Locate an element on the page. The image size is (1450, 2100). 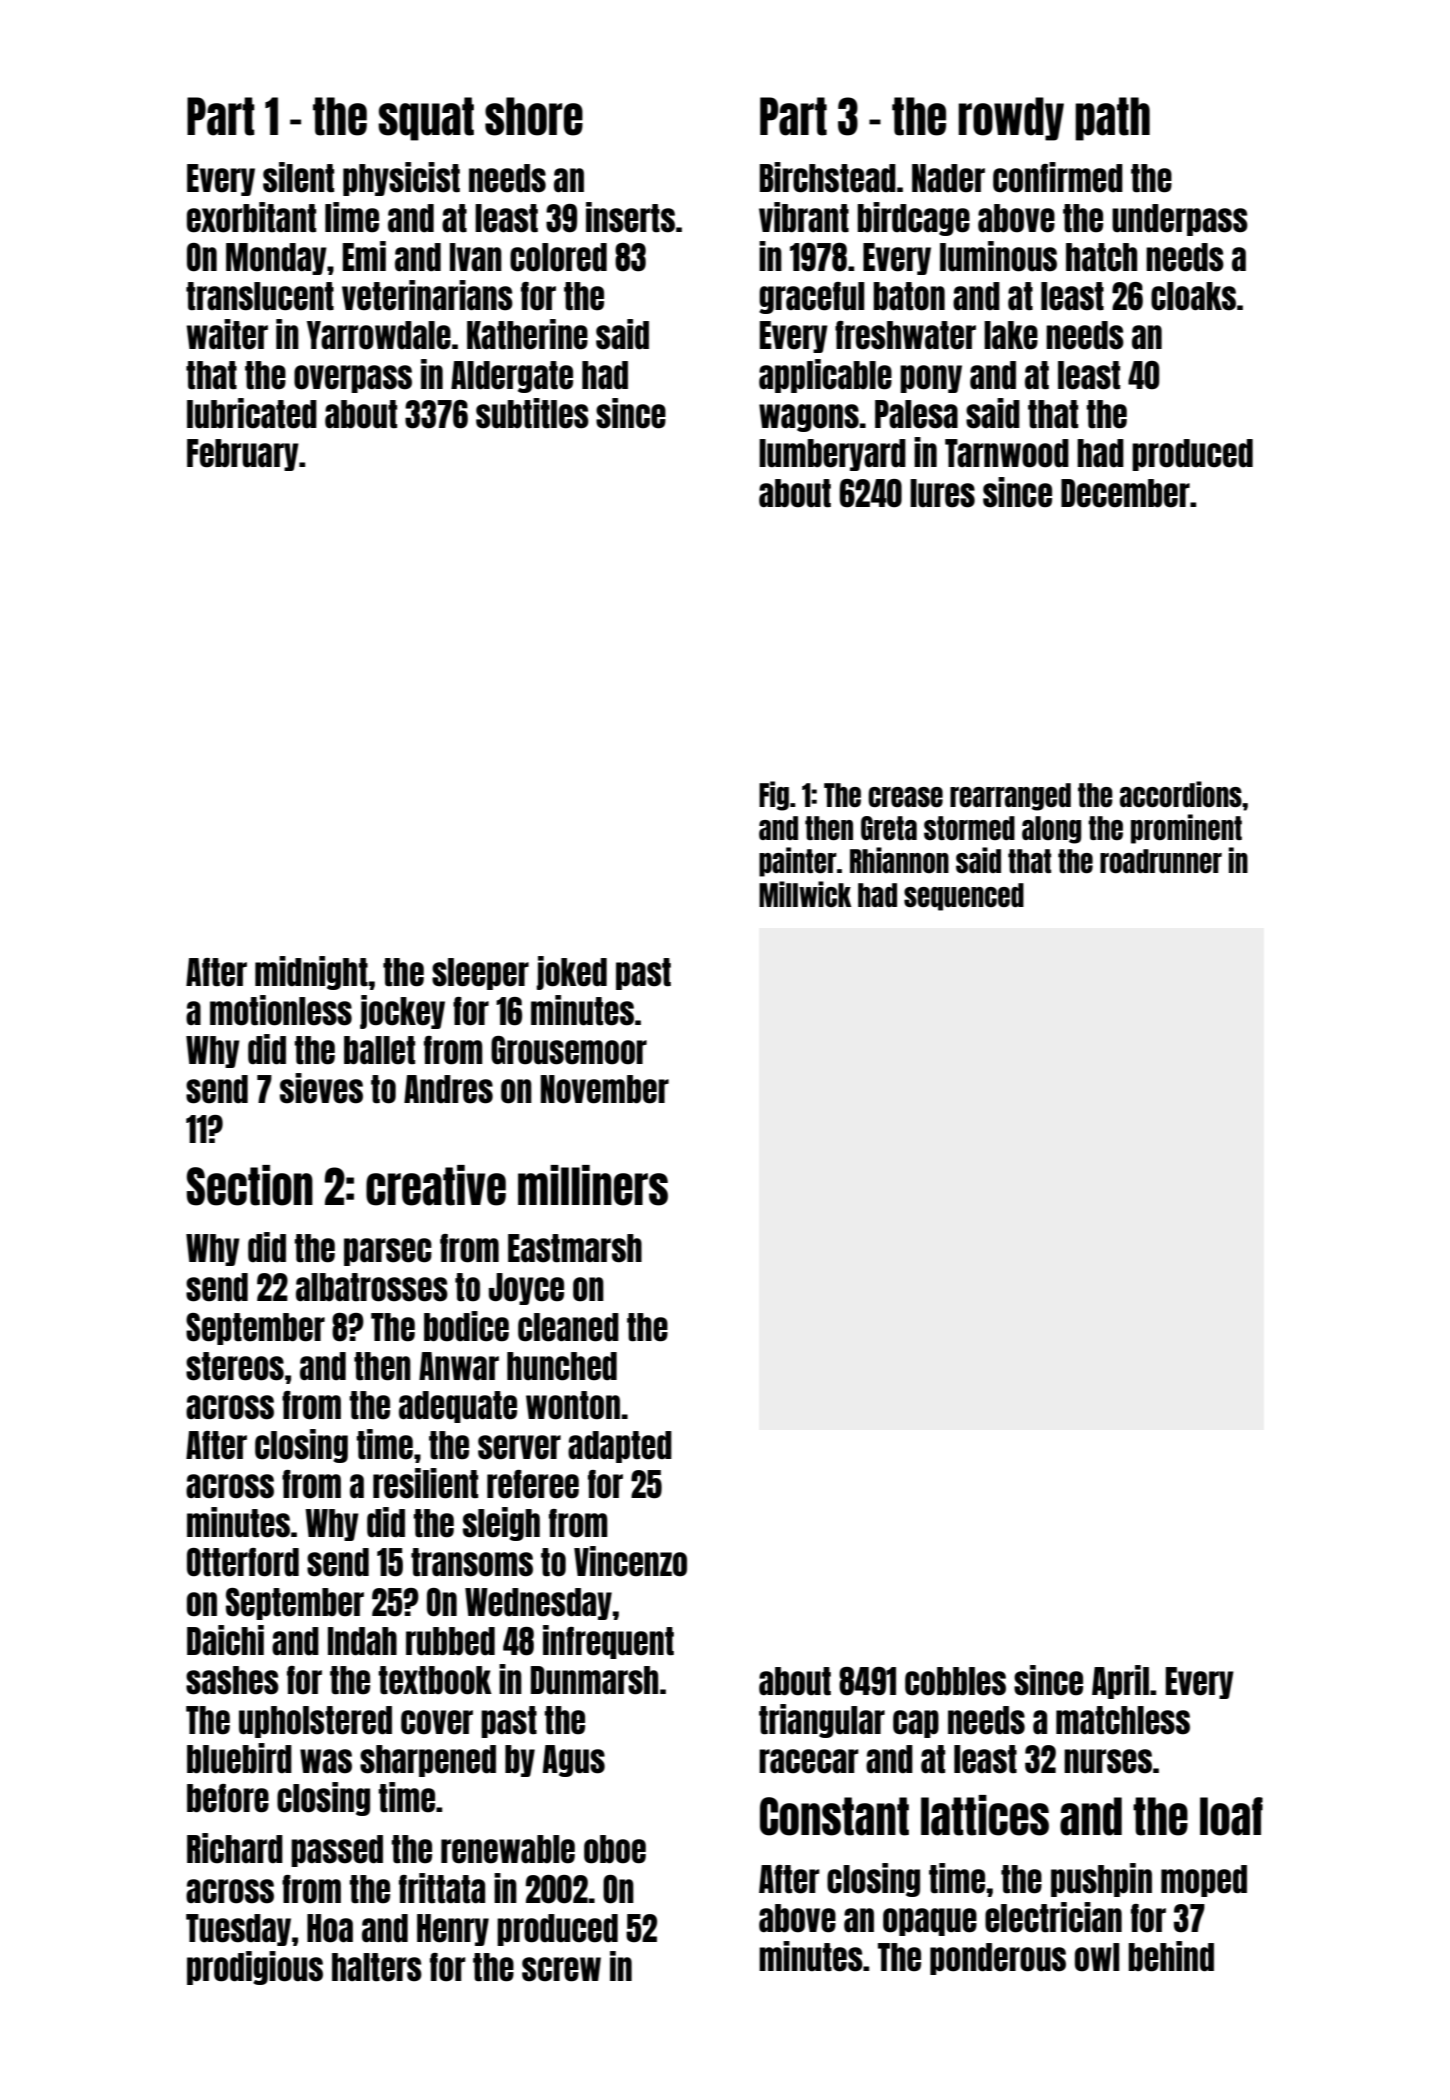
Indah is located at coordinates (362, 1641).
